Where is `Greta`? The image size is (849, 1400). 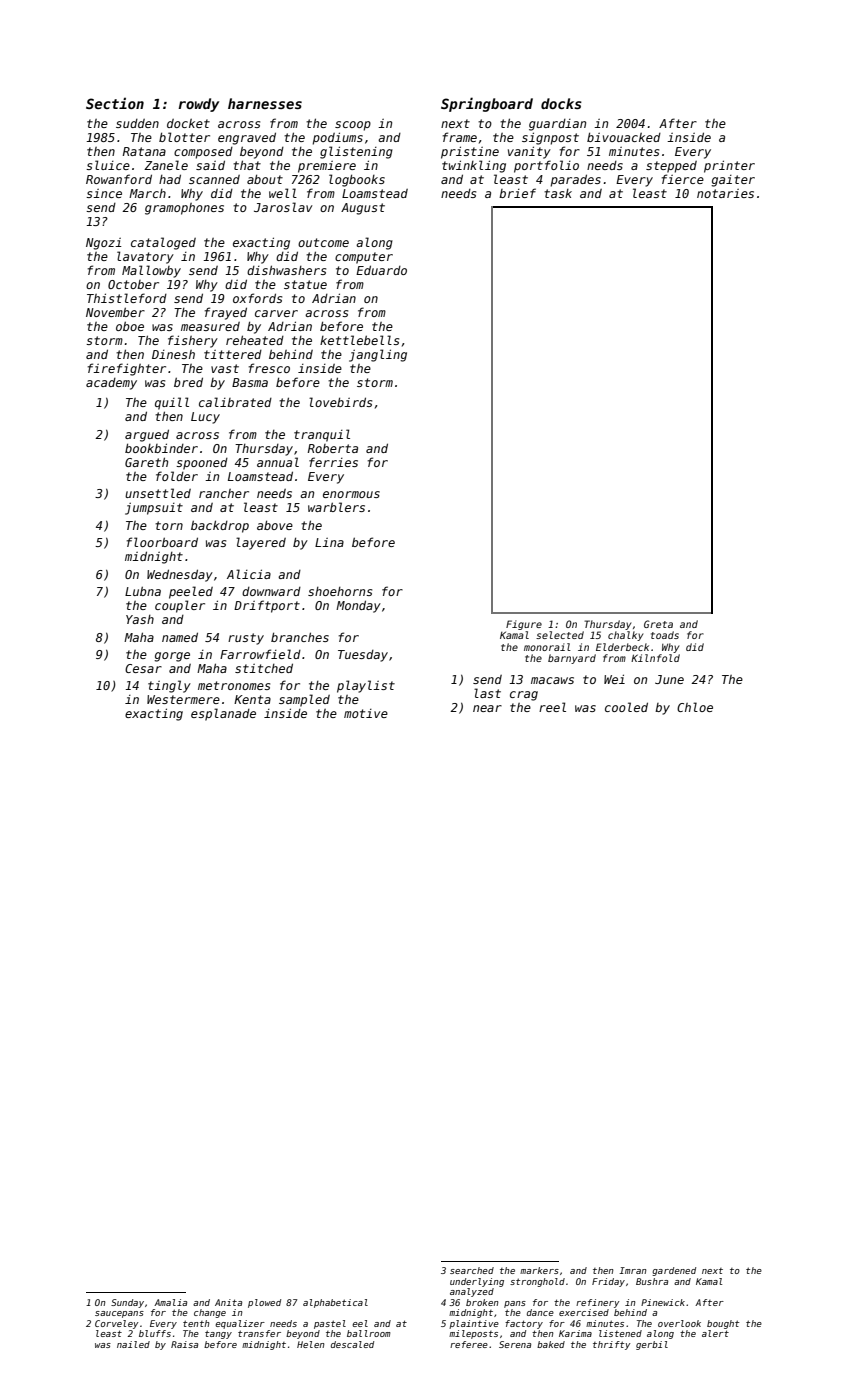
Greta is located at coordinates (658, 624).
